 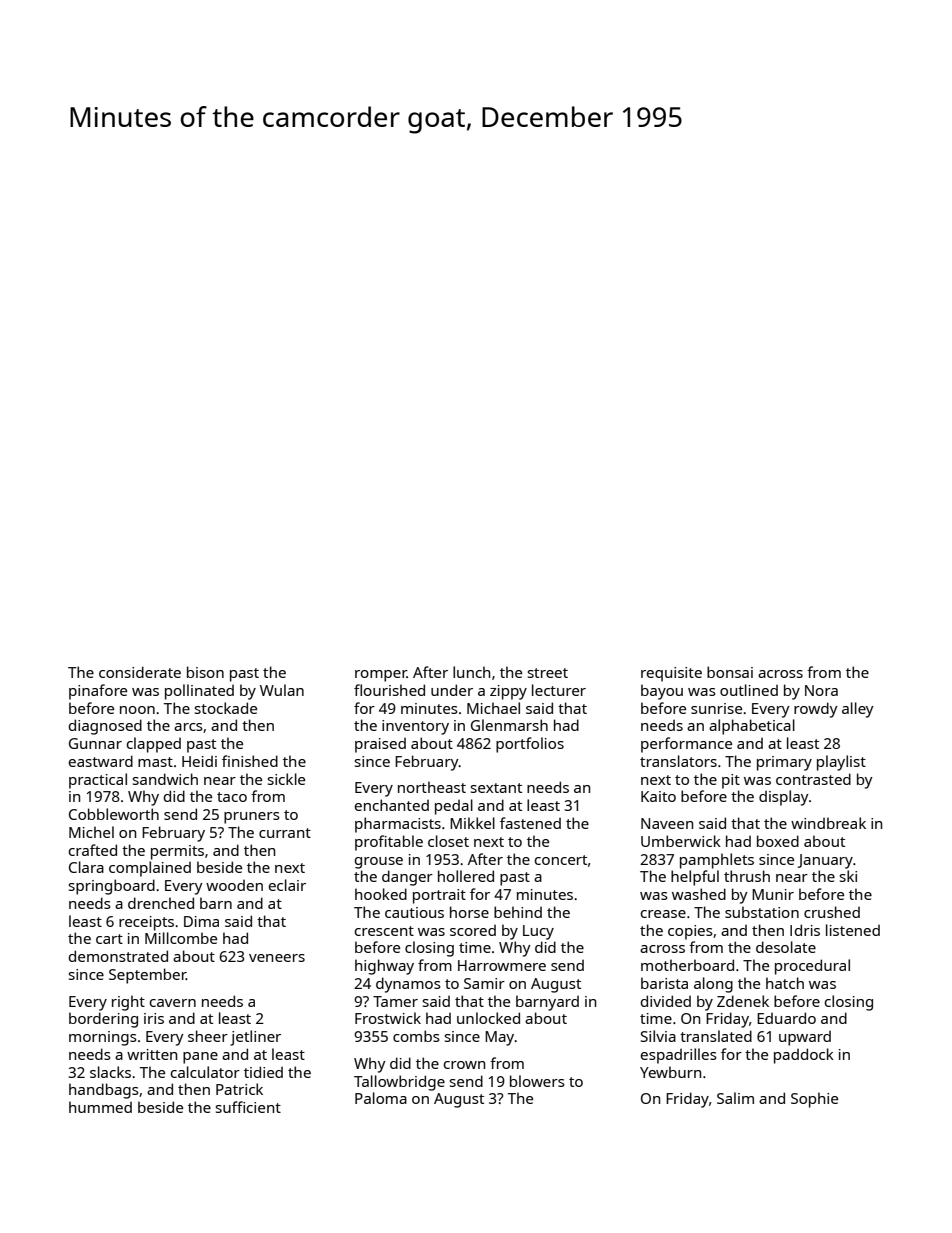 What do you see at coordinates (137, 710) in the image?
I see `noon` at bounding box center [137, 710].
